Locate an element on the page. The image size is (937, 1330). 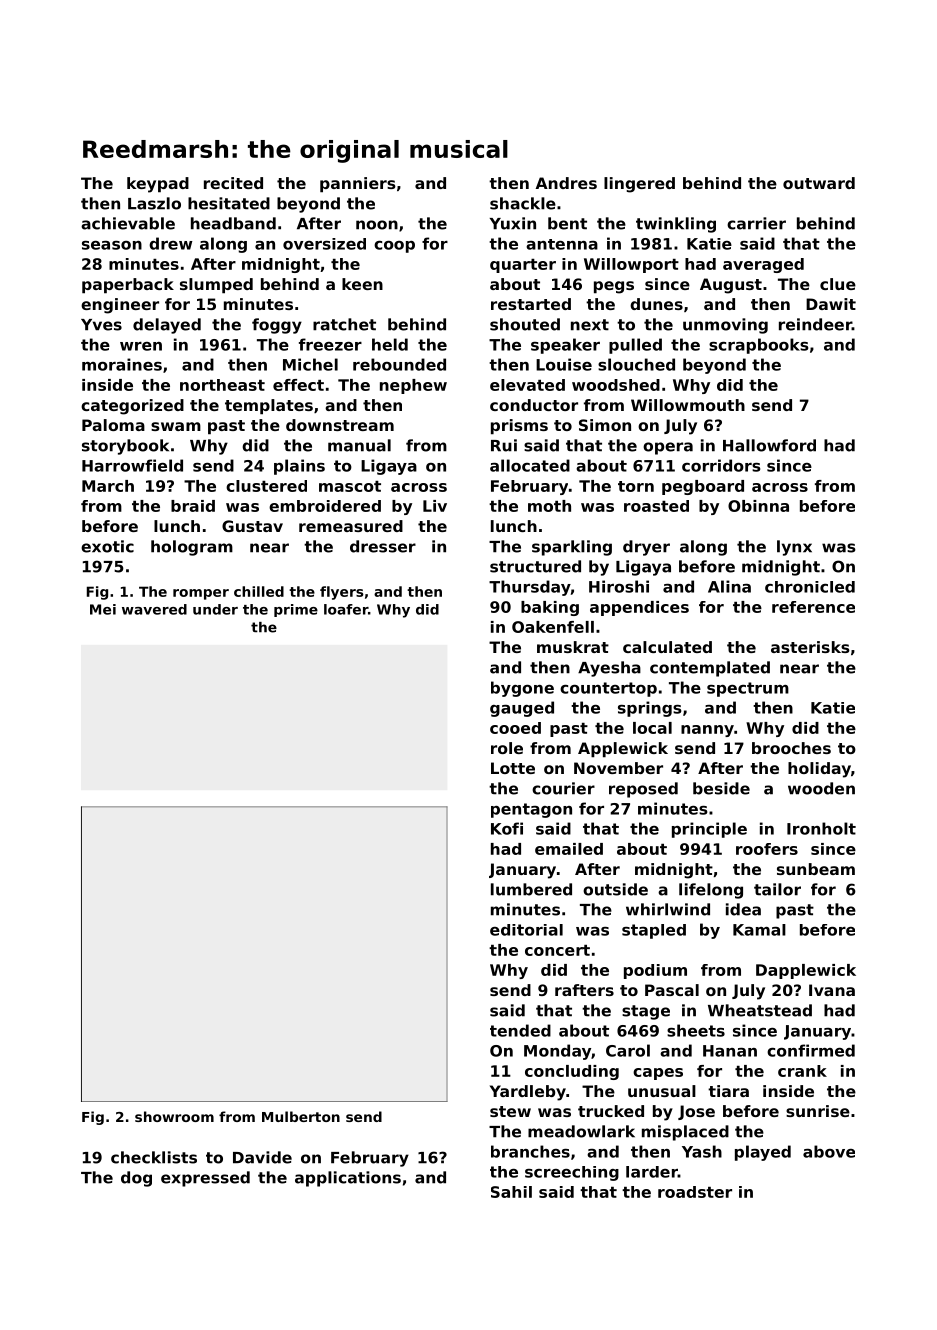
downstream is located at coordinates (340, 425).
